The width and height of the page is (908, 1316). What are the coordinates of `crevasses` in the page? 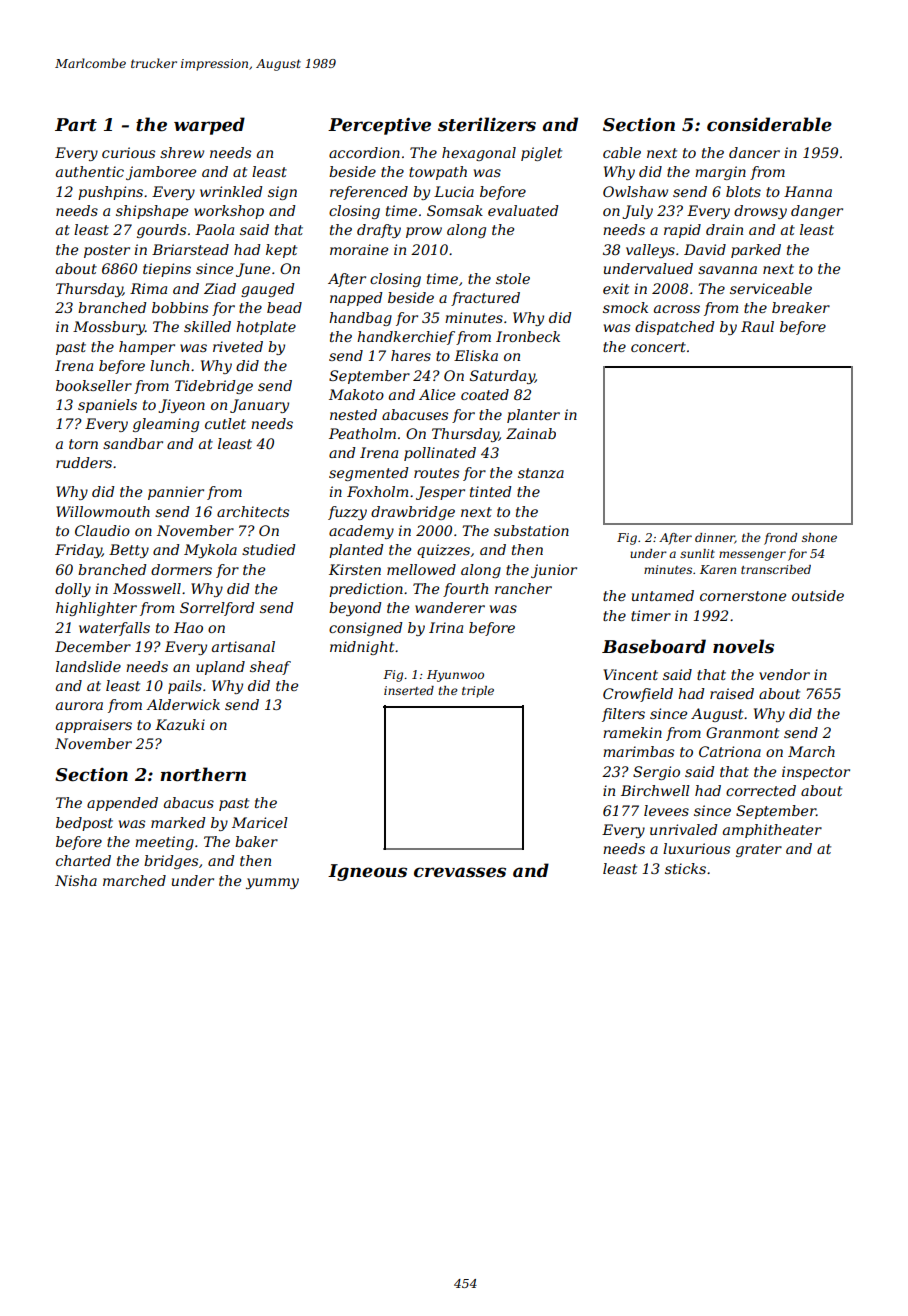 It's located at (460, 872).
